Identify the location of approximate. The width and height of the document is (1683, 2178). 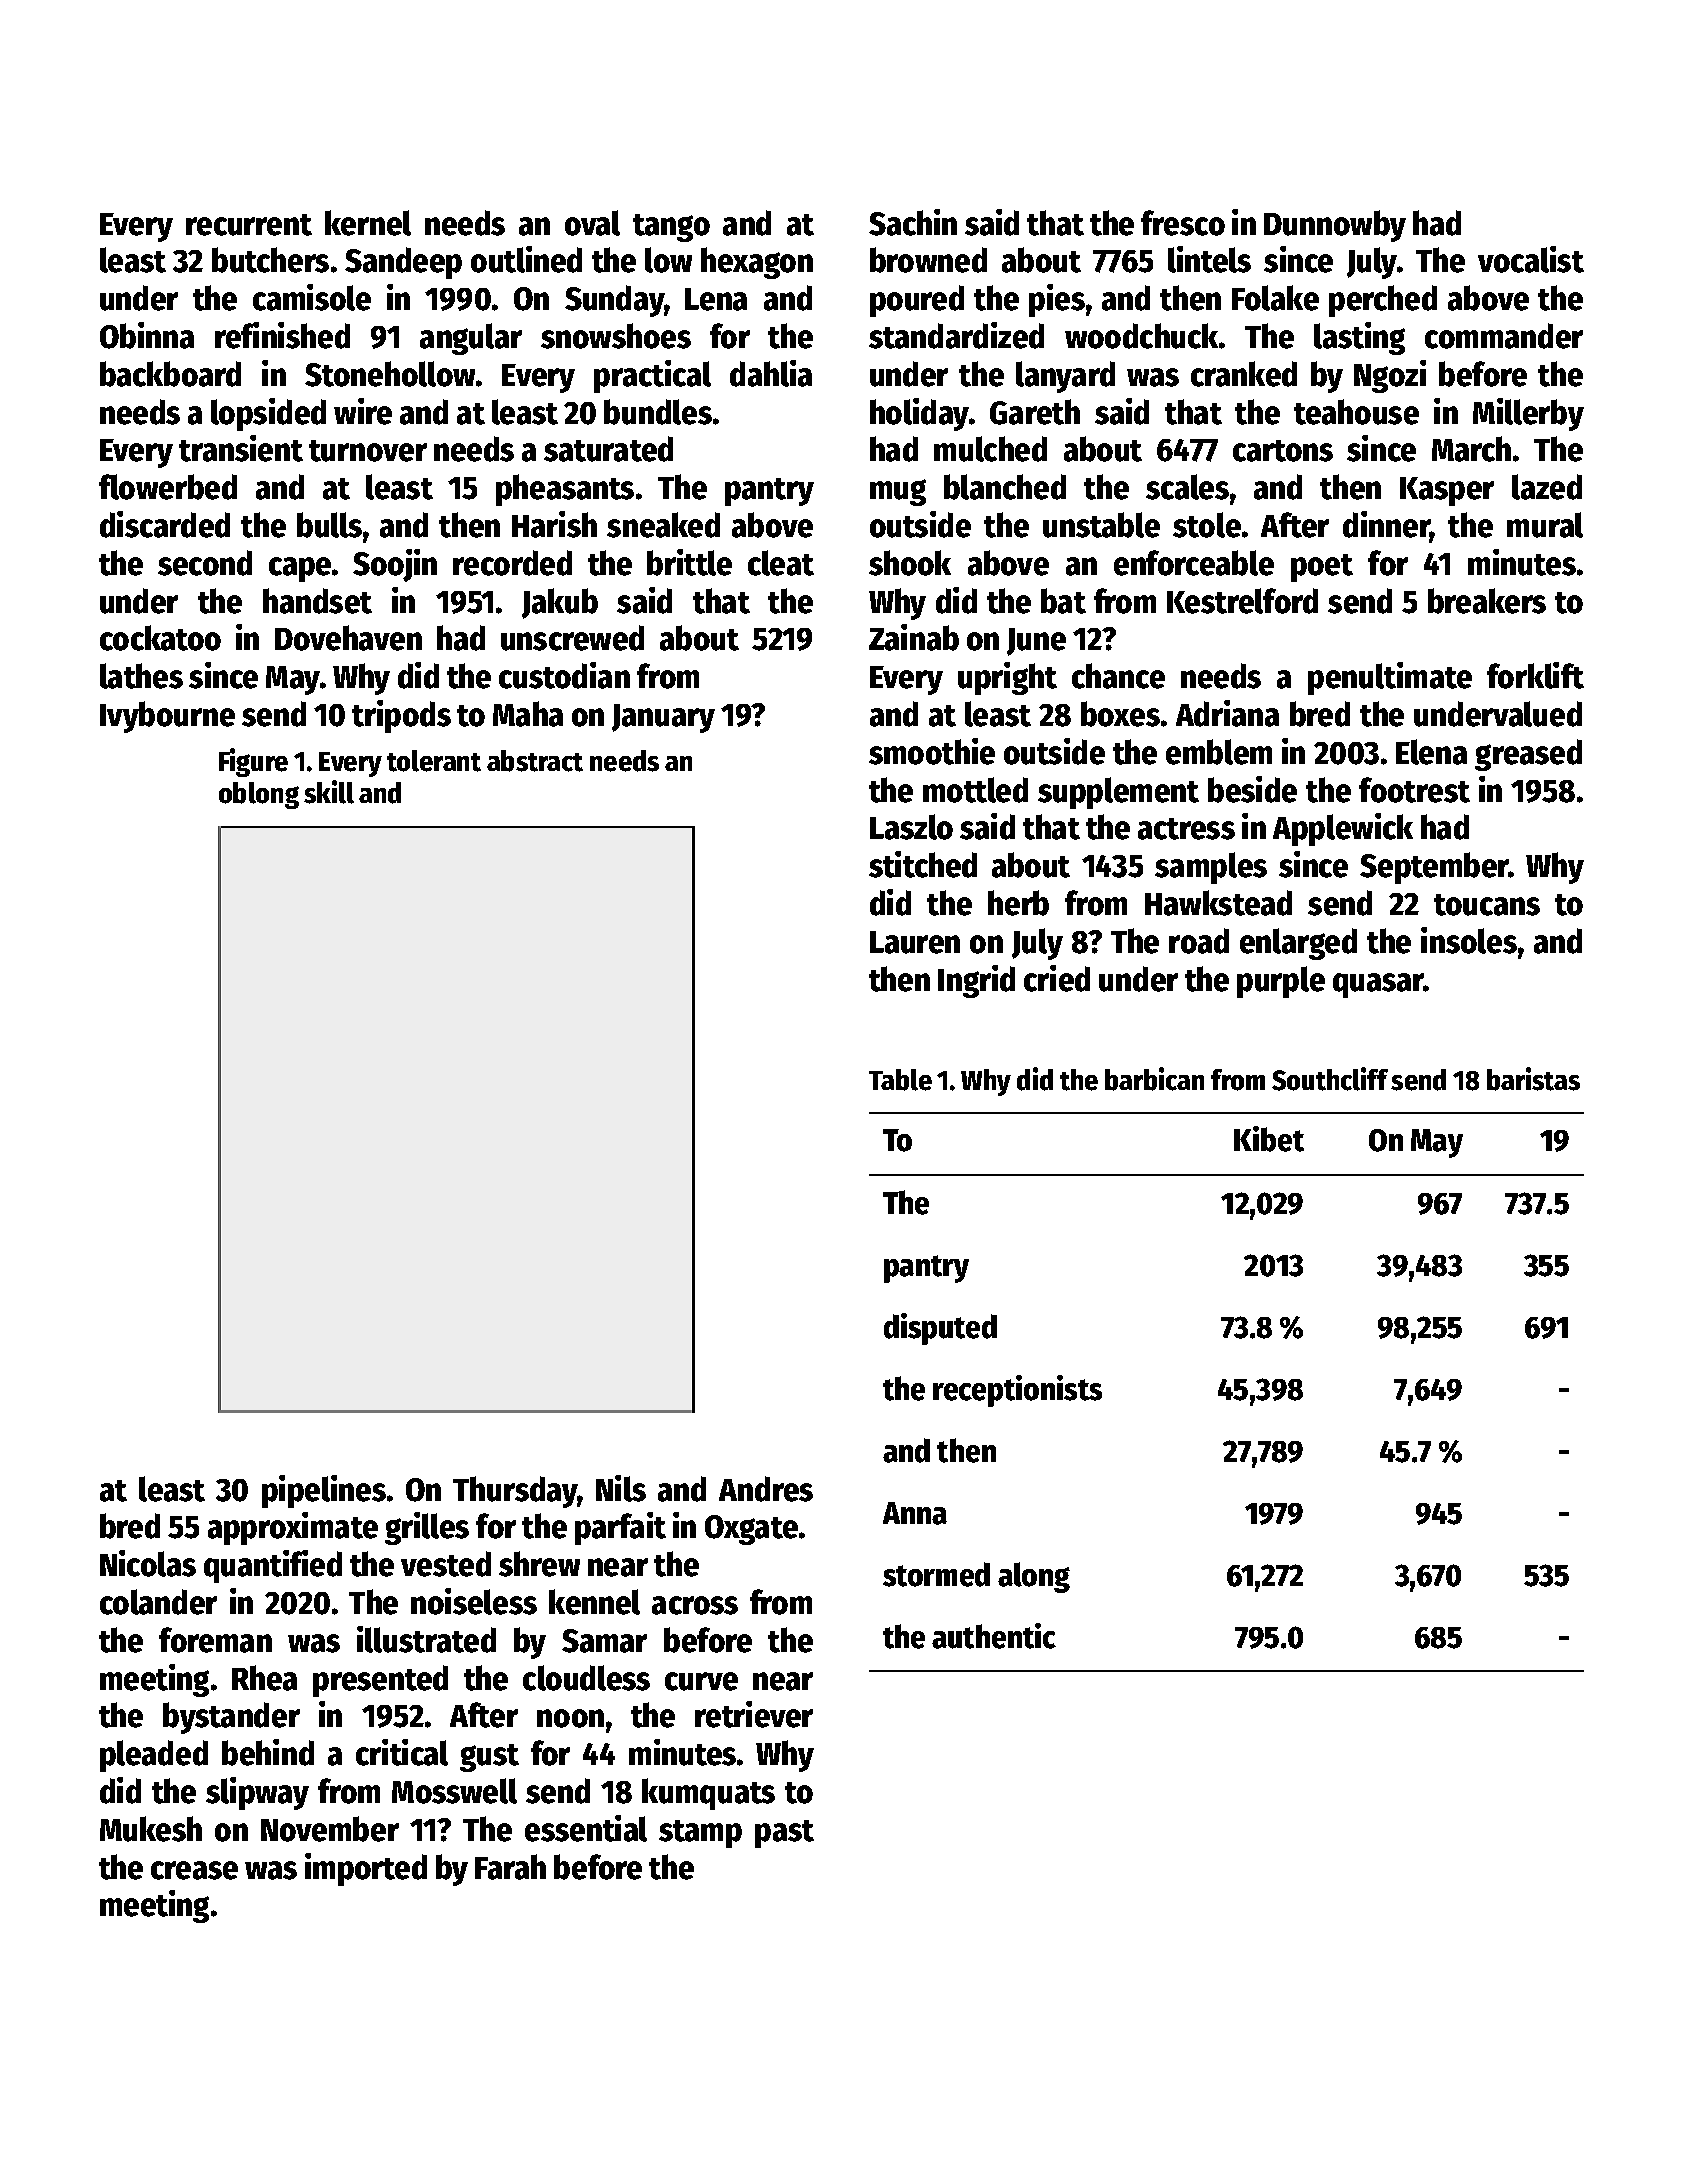
(293, 1528).
